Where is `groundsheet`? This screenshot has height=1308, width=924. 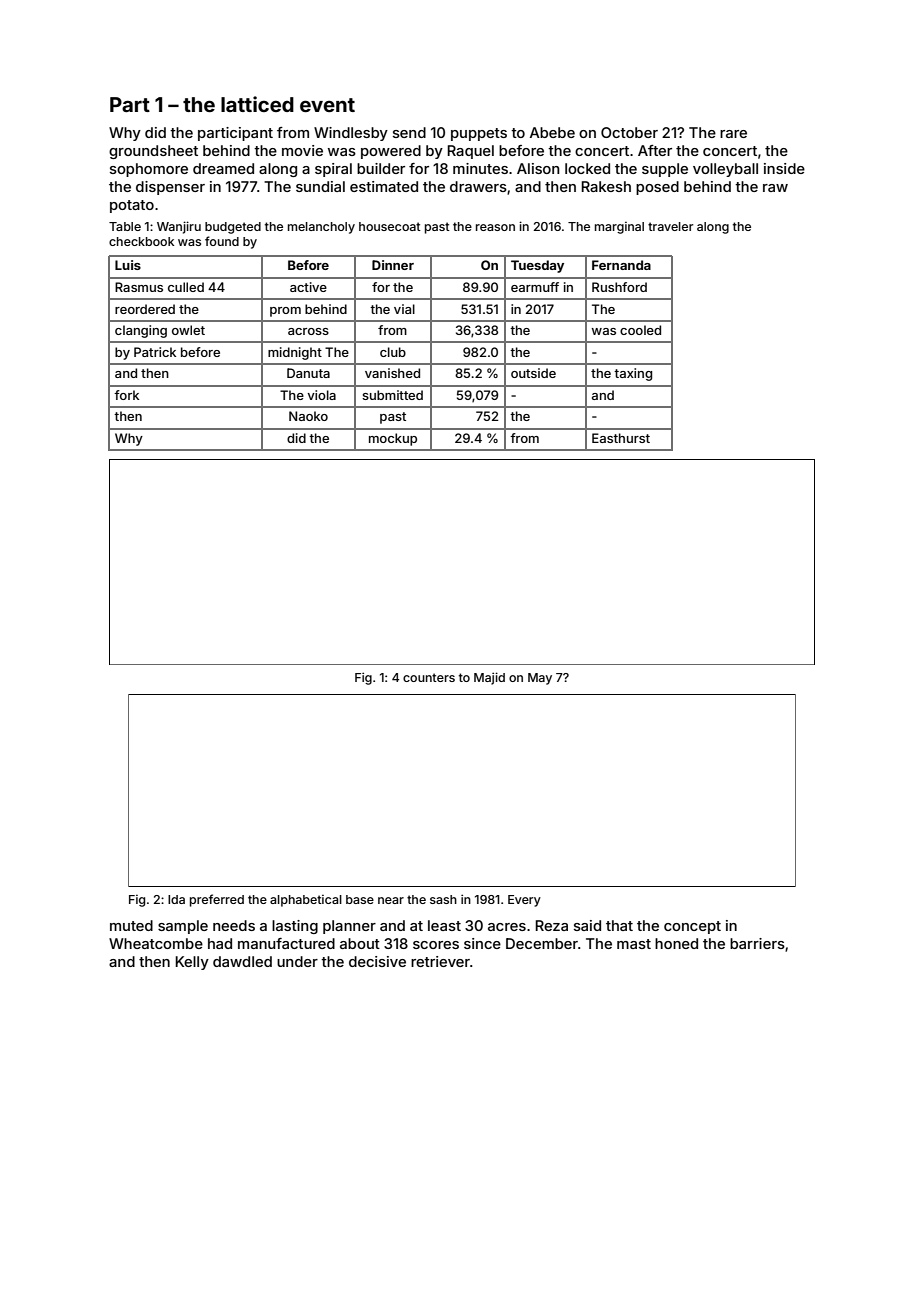 groundsheet is located at coordinates (153, 152).
